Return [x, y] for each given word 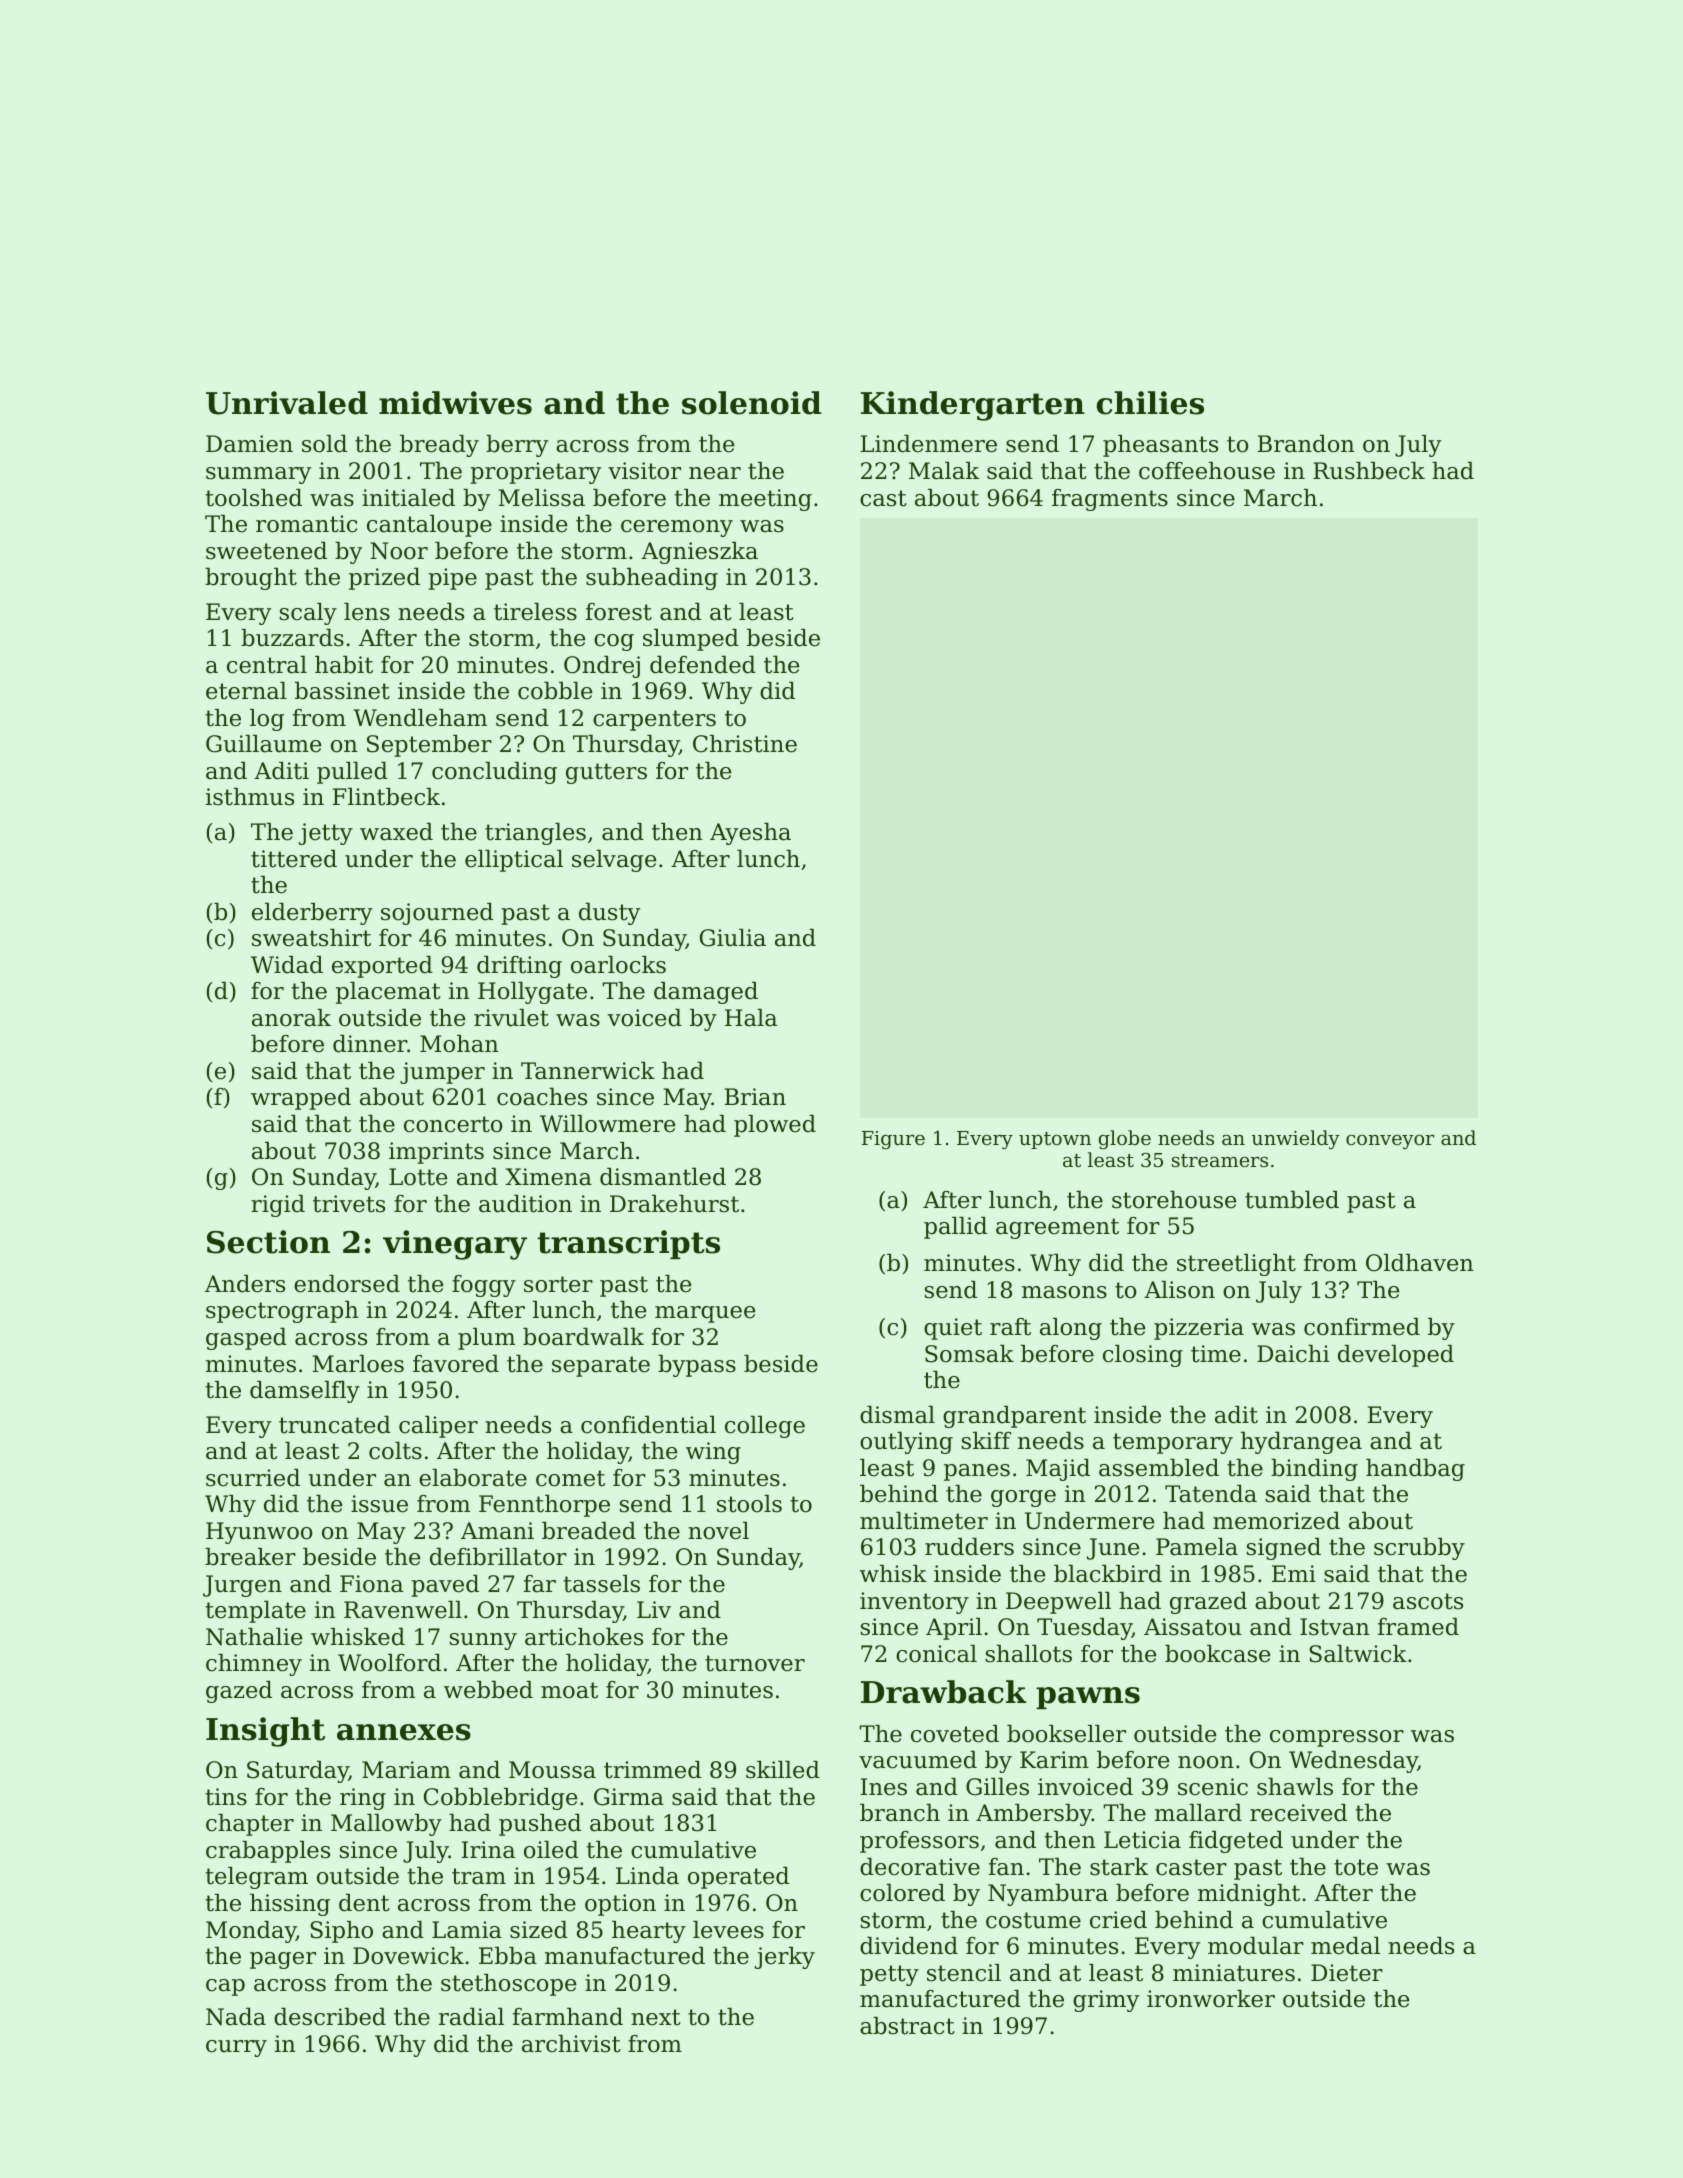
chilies [1150, 403]
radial [471, 2017]
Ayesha [750, 834]
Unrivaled [287, 403]
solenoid [752, 403]
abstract [907, 2026]
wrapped [301, 1099]
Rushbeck [1369, 471]
